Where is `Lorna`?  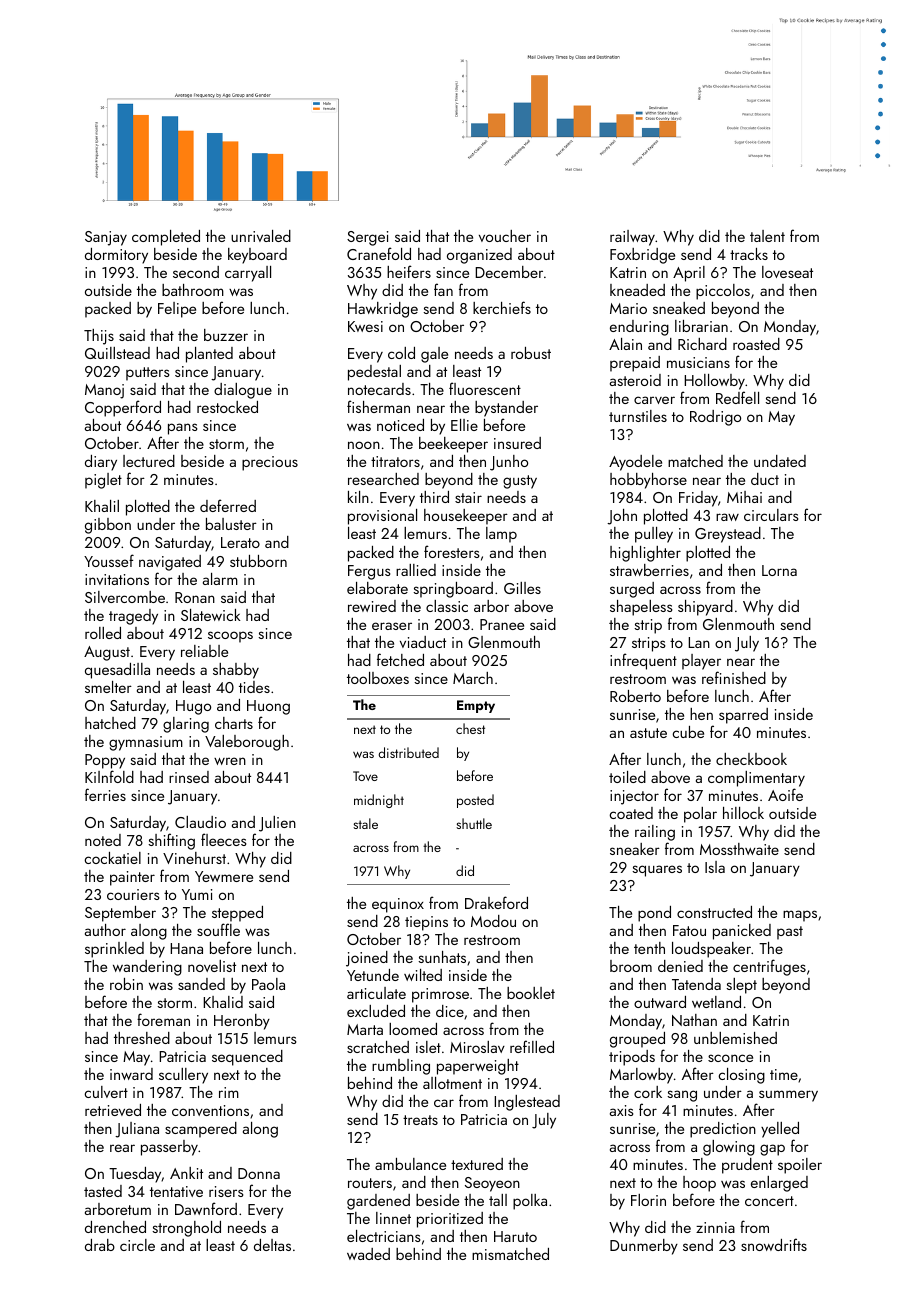 Lorna is located at coordinates (779, 570).
